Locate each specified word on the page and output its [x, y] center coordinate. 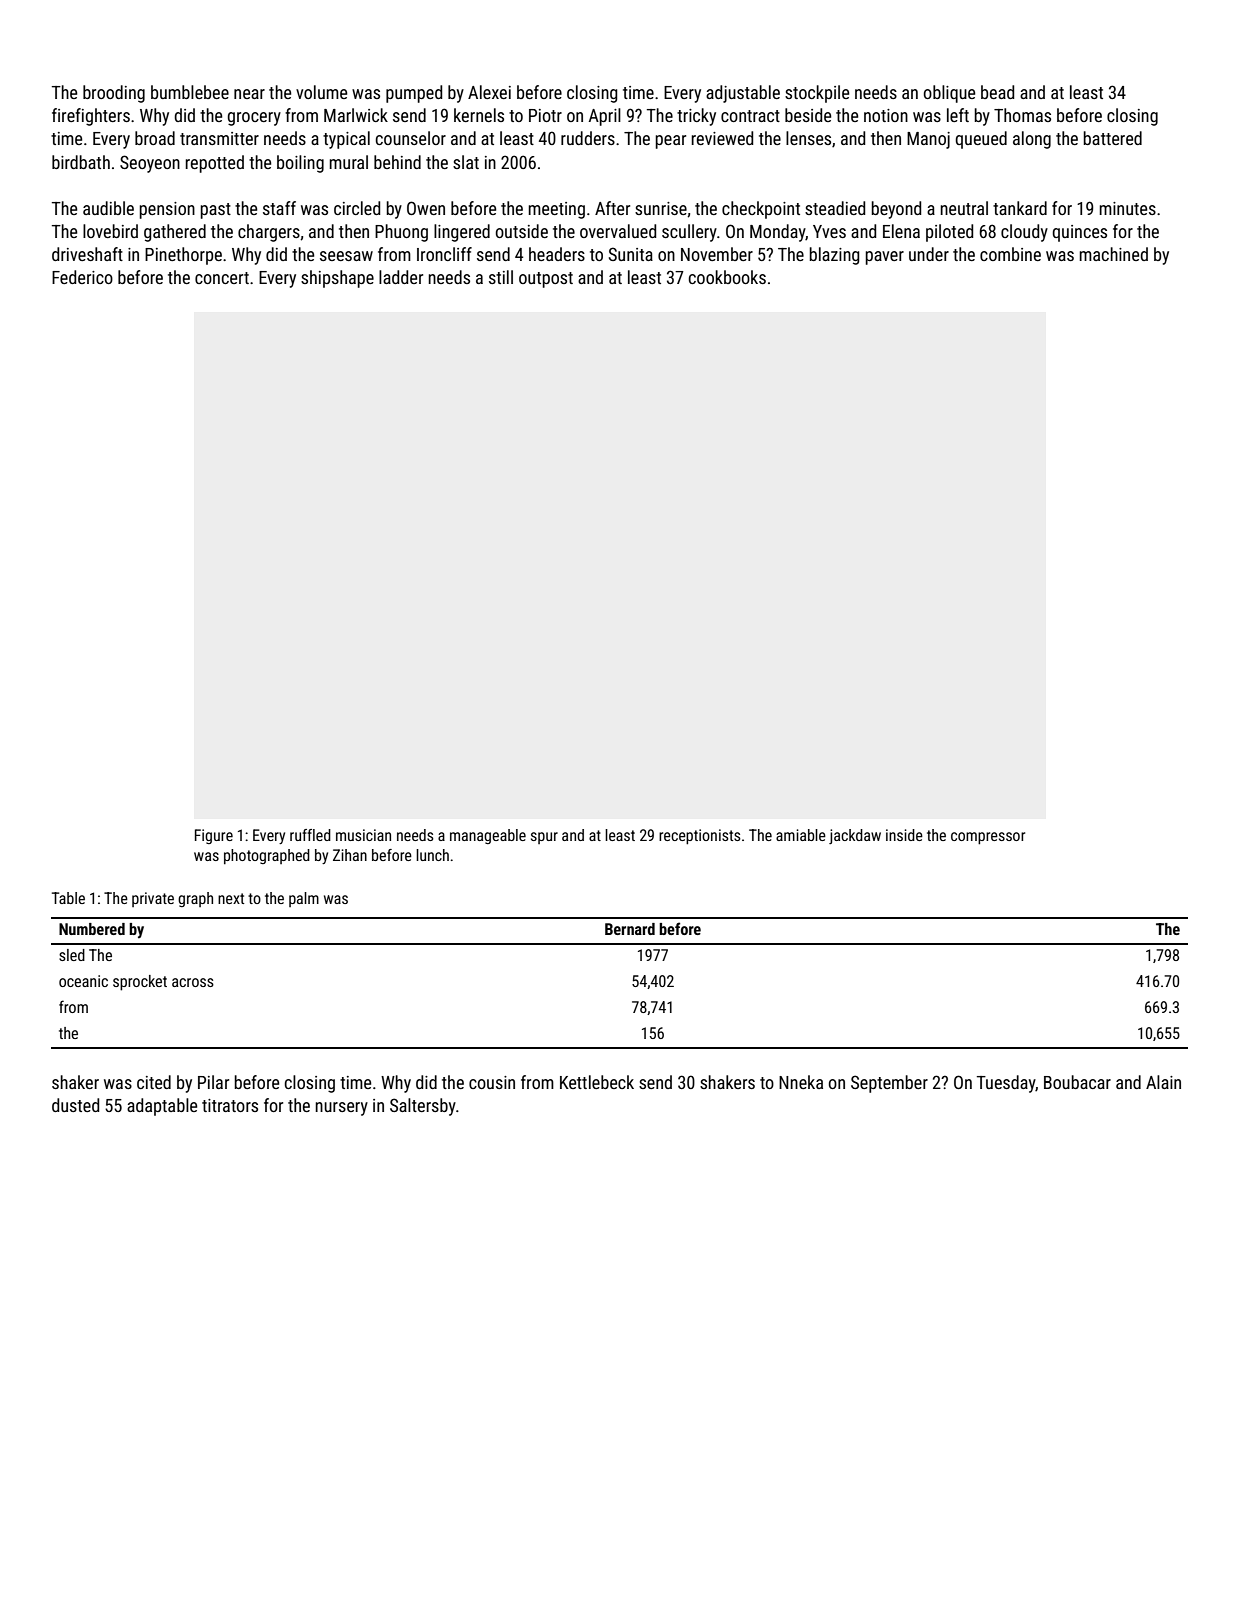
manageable [488, 836]
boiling [300, 164]
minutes [1128, 208]
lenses [808, 138]
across [193, 982]
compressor [988, 838]
